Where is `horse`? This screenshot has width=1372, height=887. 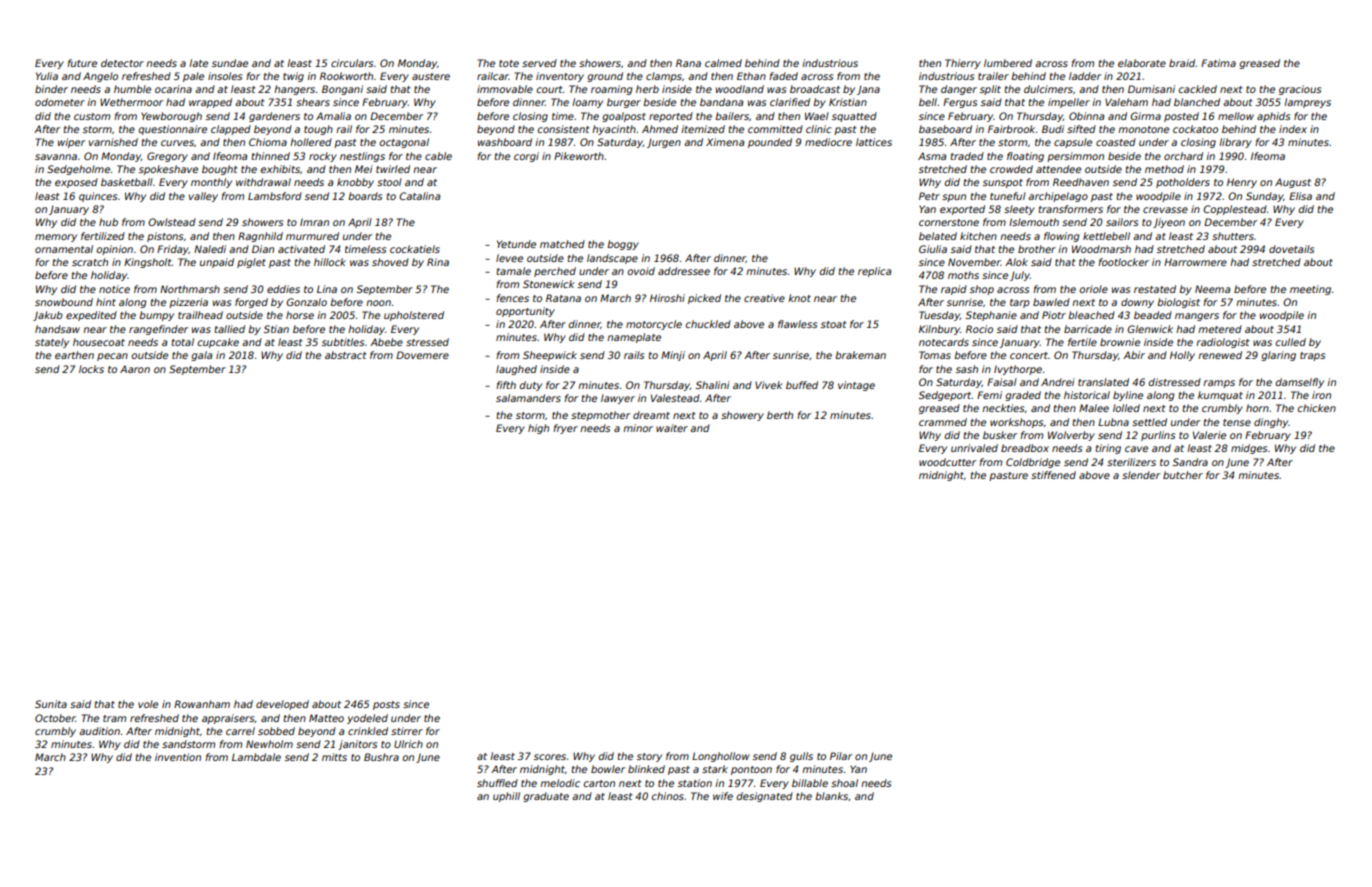
horse is located at coordinates (300, 315).
